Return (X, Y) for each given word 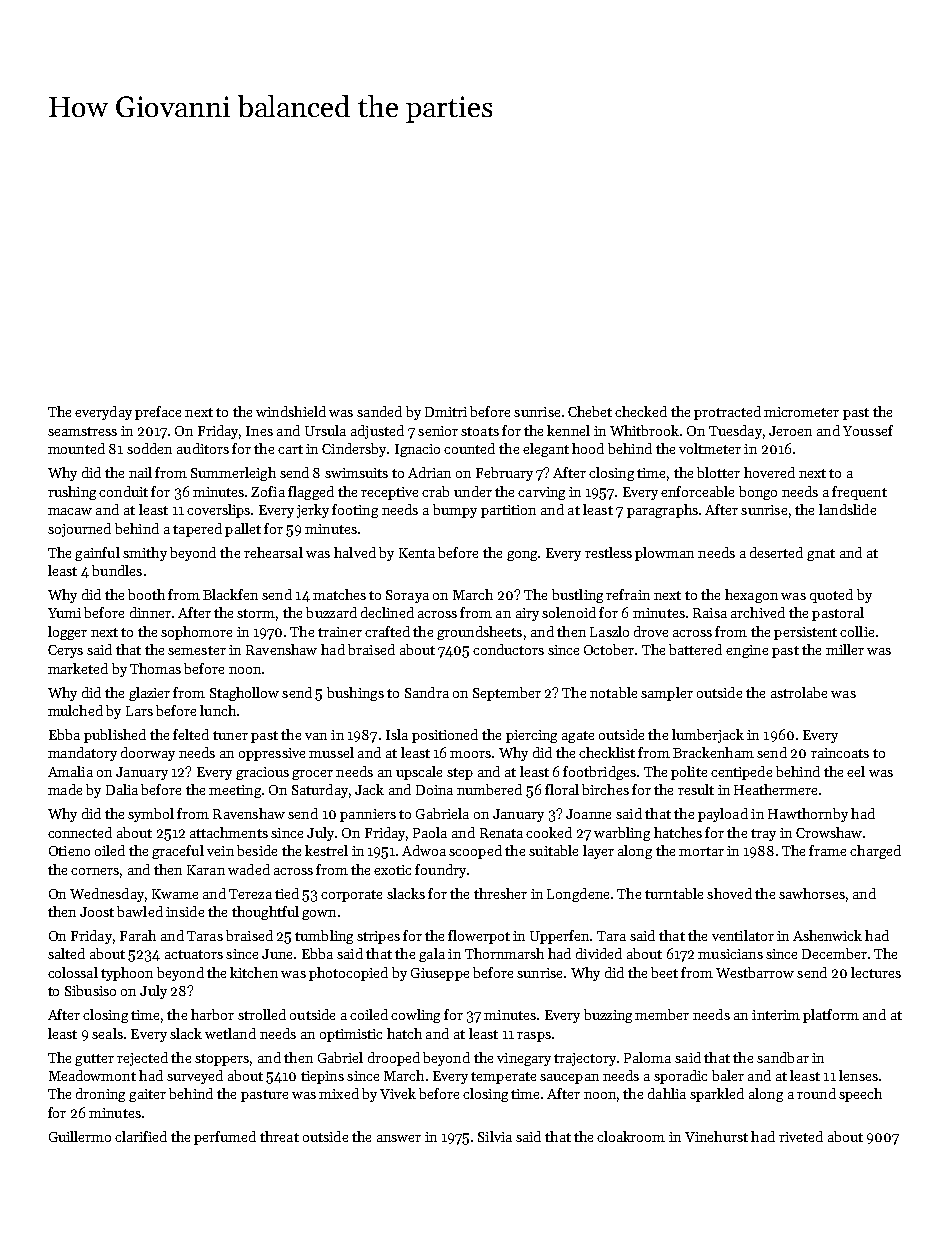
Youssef (868, 430)
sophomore (196, 633)
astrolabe (799, 692)
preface (158, 413)
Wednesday (107, 895)
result (696, 789)
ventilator (743, 935)
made (65, 789)
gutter (94, 1060)
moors (470, 754)
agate (578, 737)
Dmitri (446, 412)
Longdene (578, 895)
